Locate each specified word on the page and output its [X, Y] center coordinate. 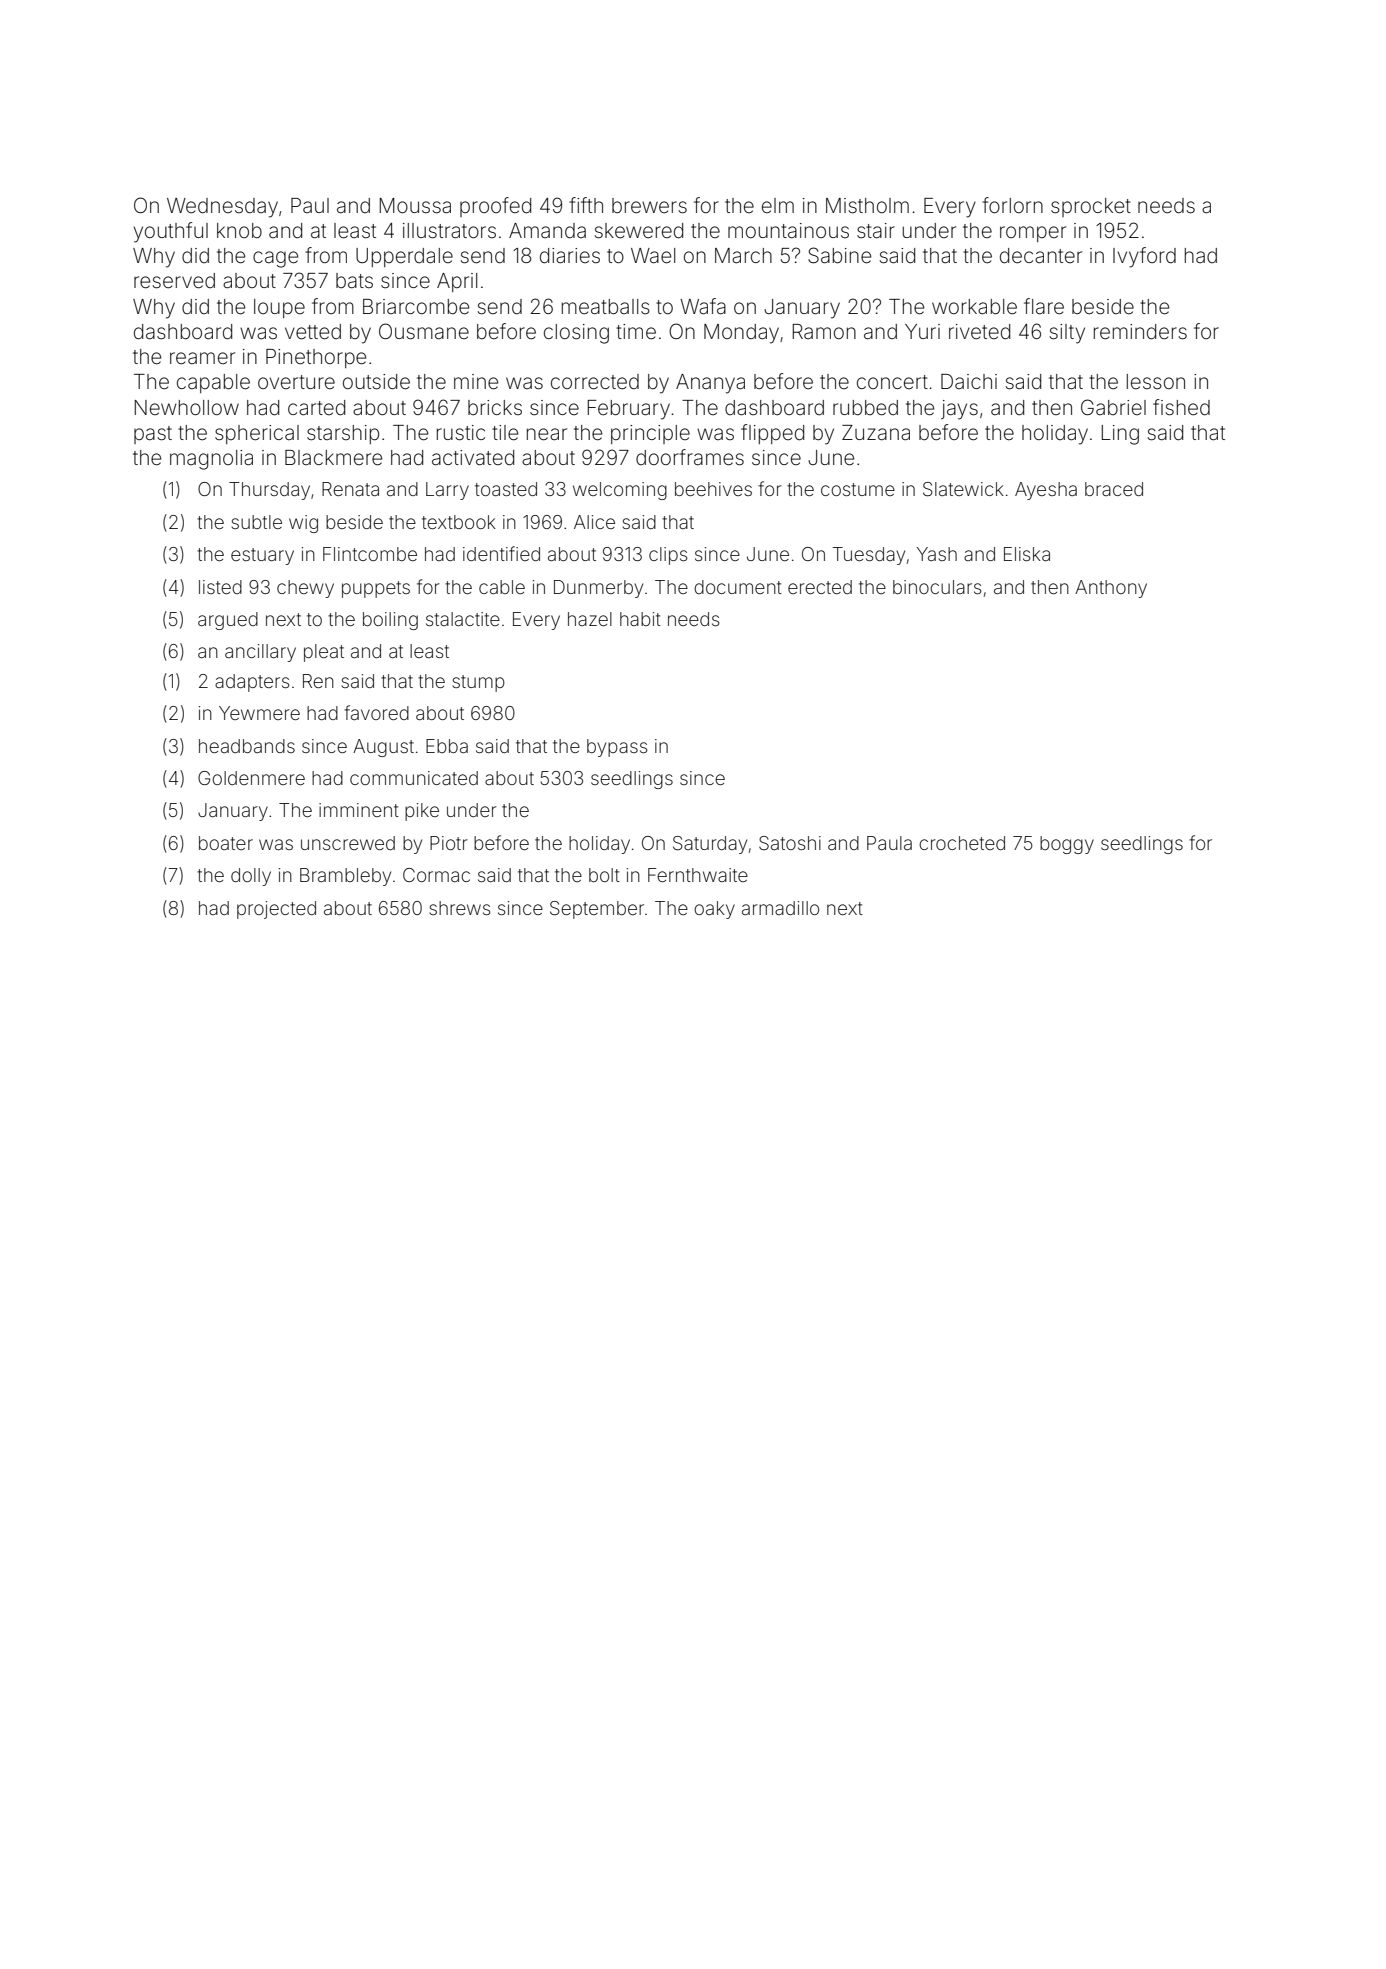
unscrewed [348, 843]
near [547, 434]
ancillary [260, 653]
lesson [1156, 381]
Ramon [824, 331]
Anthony [1111, 589]
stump [479, 683]
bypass [617, 748]
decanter [1041, 255]
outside [376, 382]
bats [354, 280]
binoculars [937, 587]
